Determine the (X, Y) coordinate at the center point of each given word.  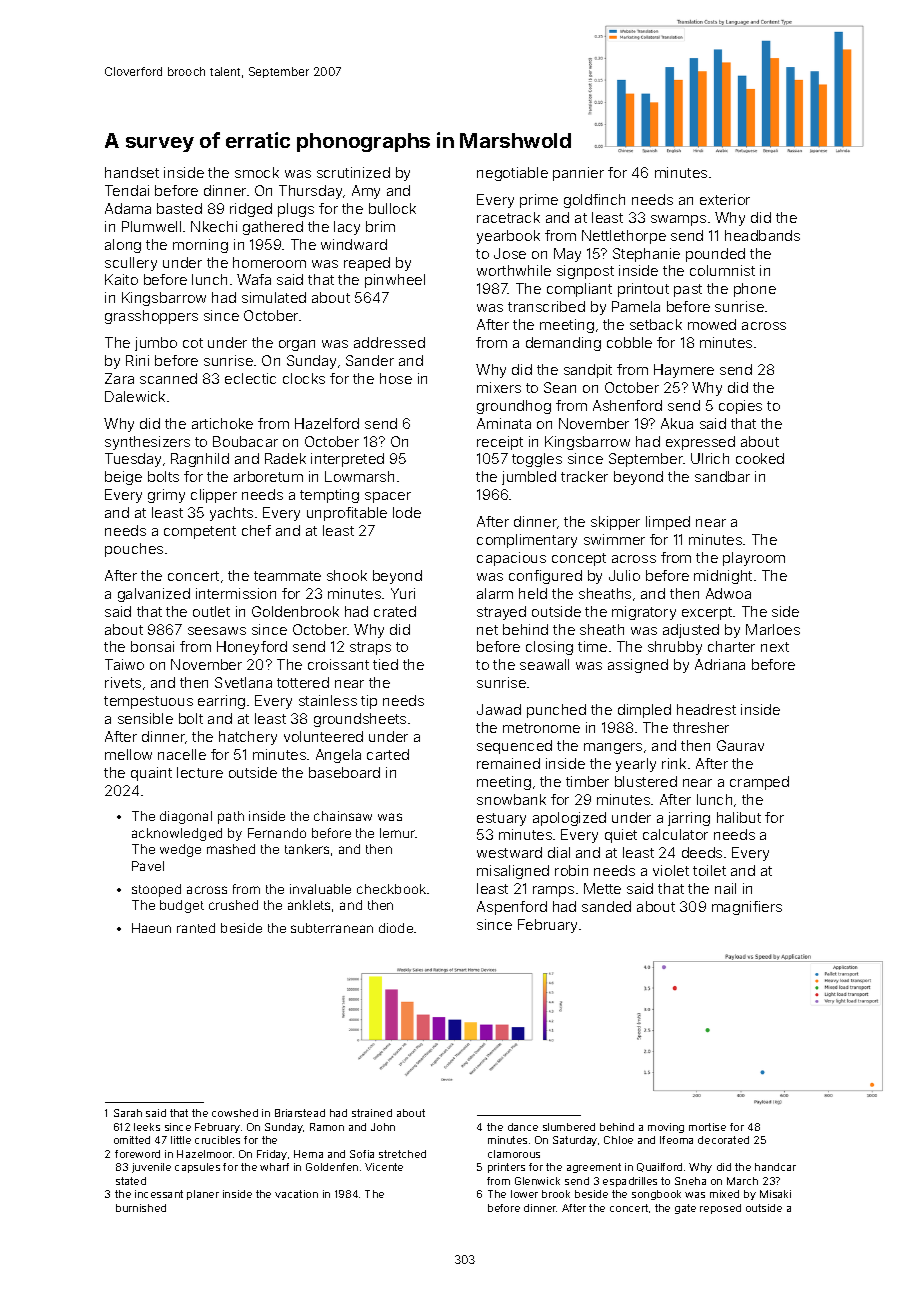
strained (372, 1113)
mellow (128, 754)
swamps (678, 220)
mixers (499, 387)
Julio (624, 575)
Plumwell (151, 226)
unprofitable (347, 514)
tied (385, 664)
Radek (285, 458)
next (775, 647)
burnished (141, 1208)
